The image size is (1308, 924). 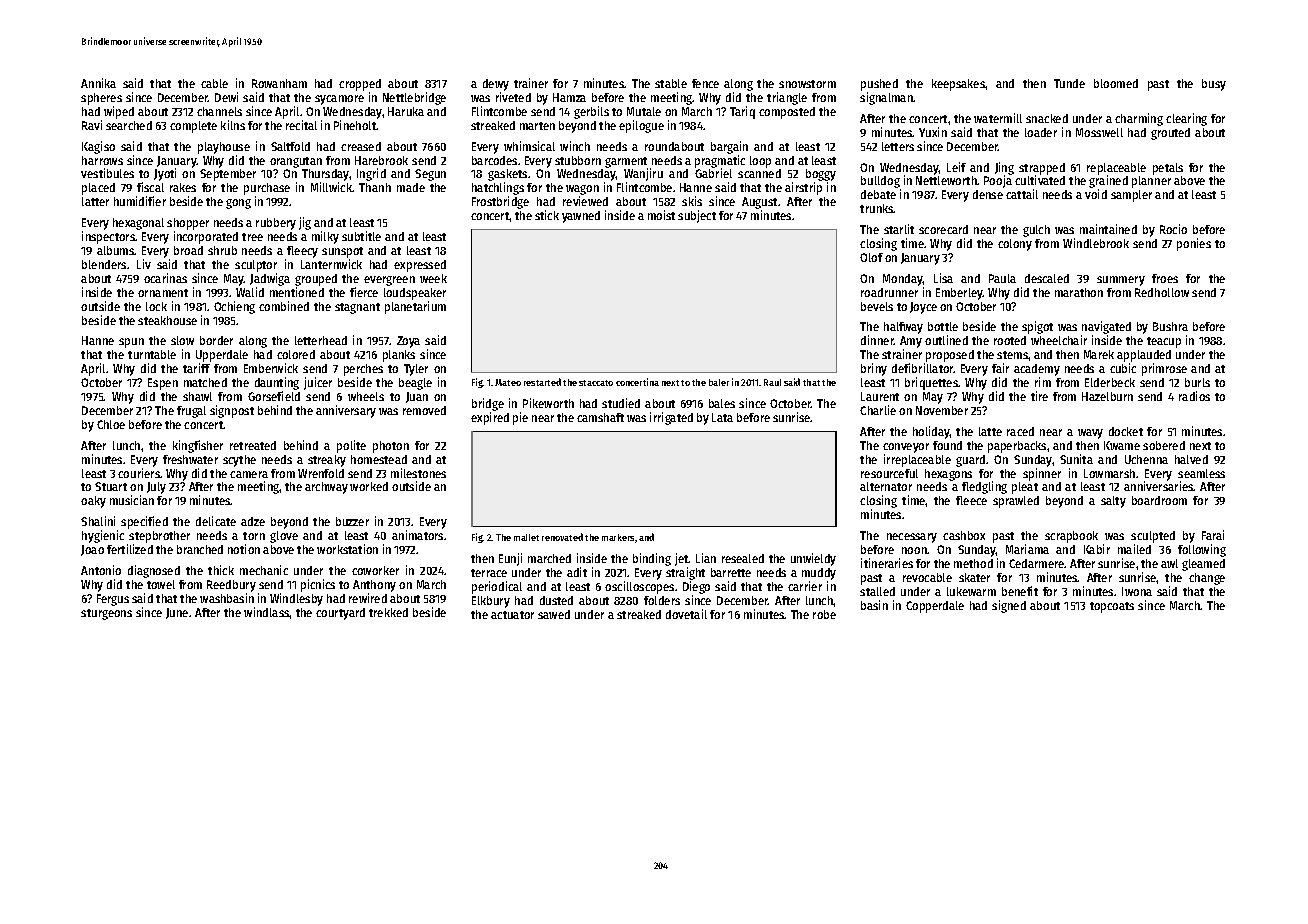 I want to click on Lisa, so click(x=943, y=278).
